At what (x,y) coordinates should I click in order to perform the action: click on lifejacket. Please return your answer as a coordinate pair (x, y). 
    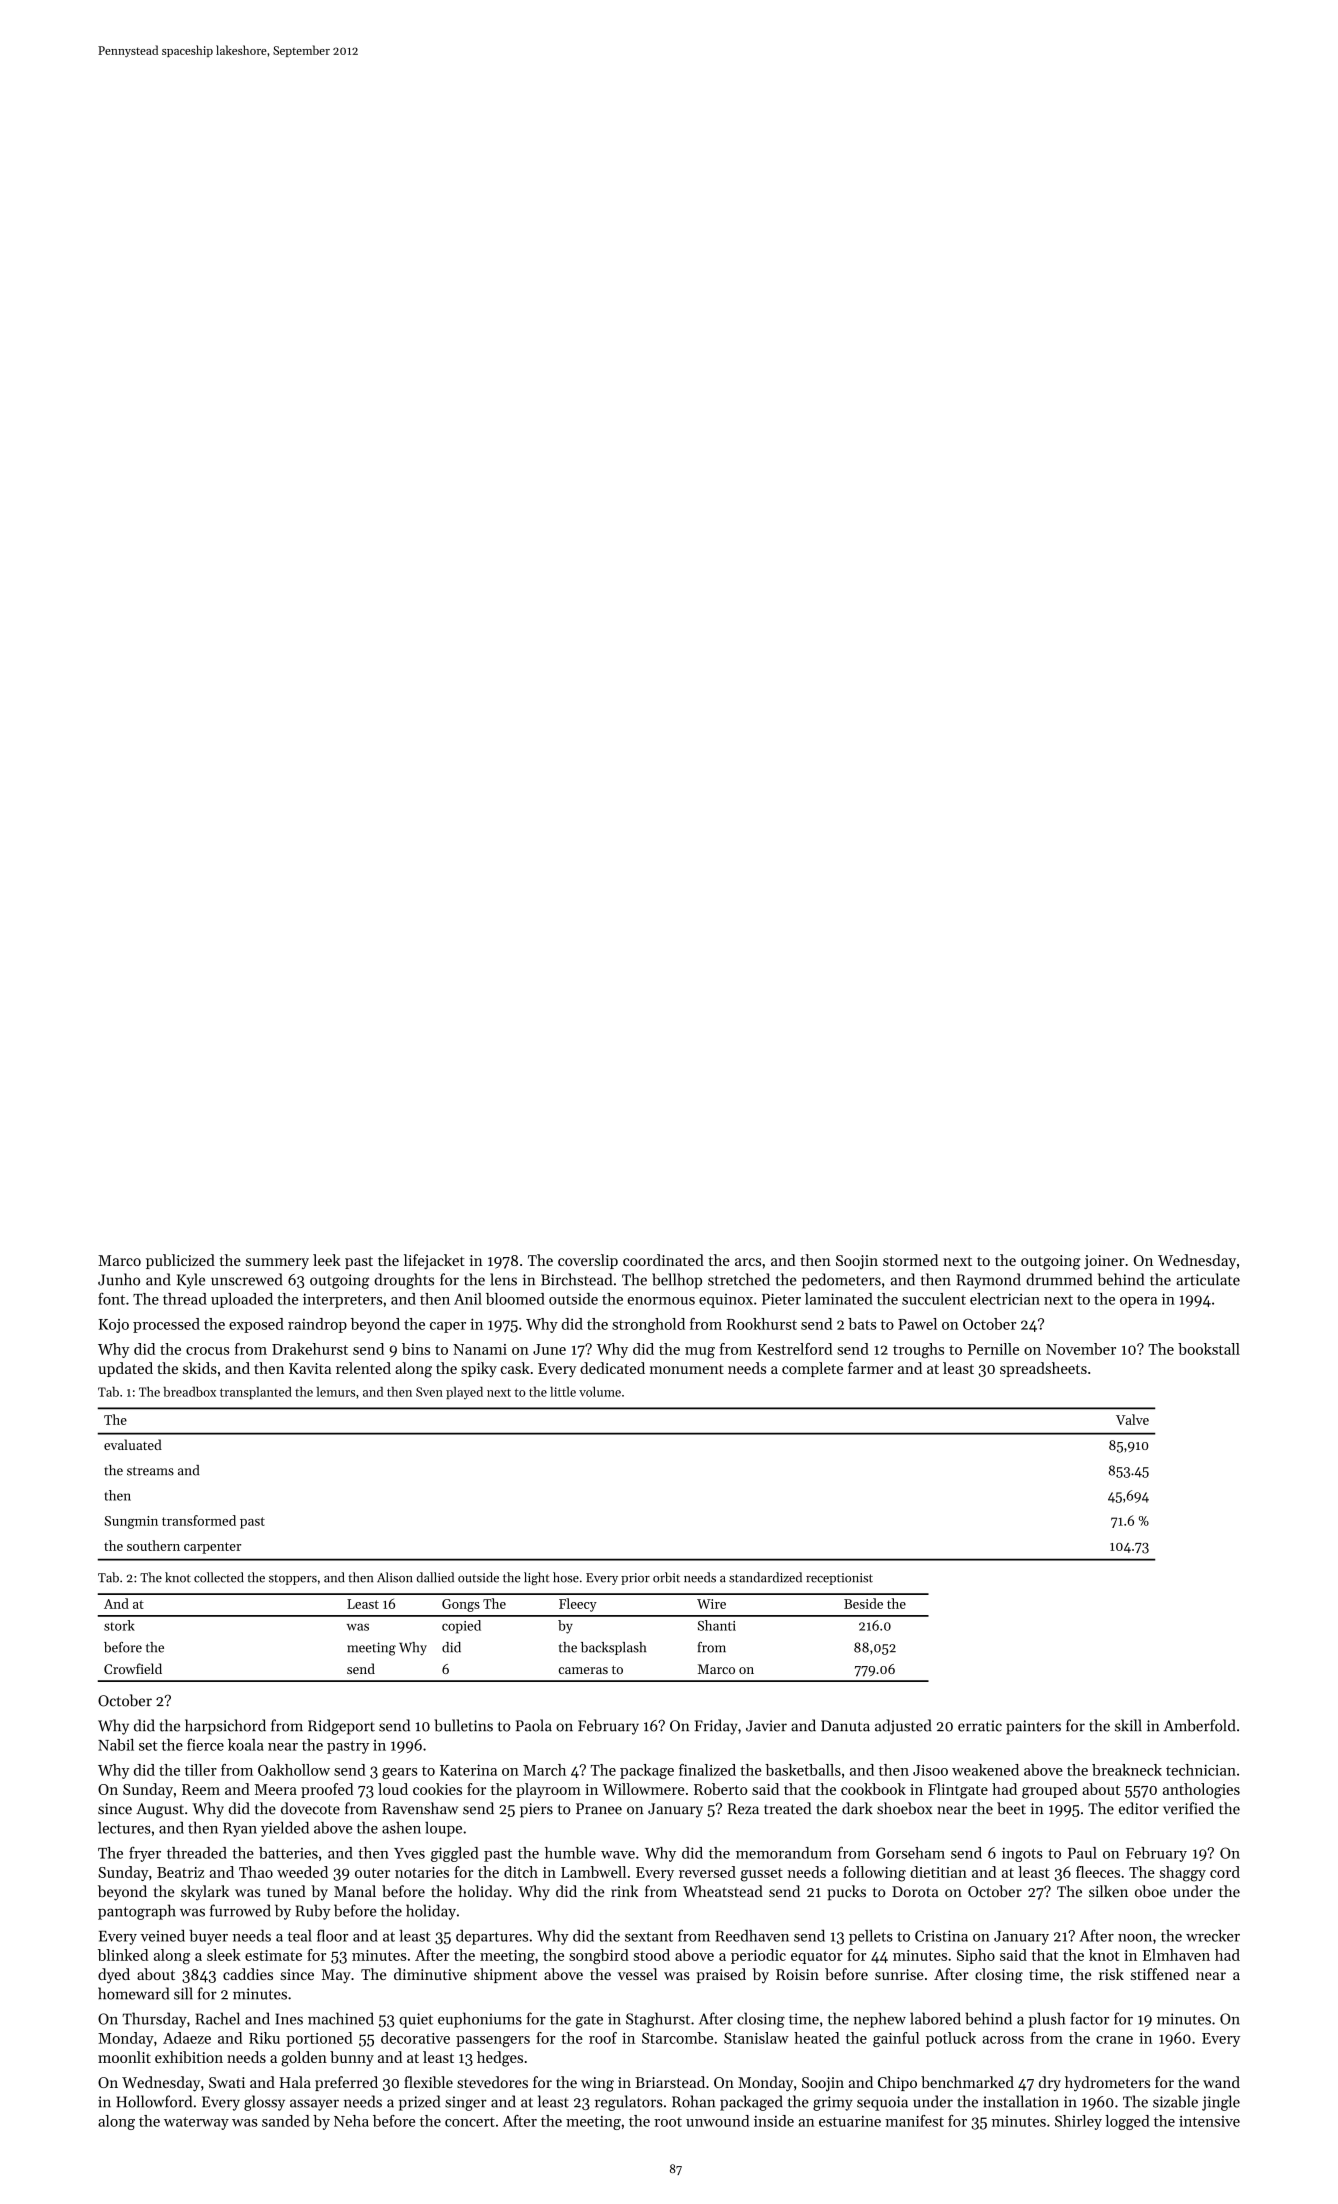
    Looking at the image, I should click on (434, 1261).
